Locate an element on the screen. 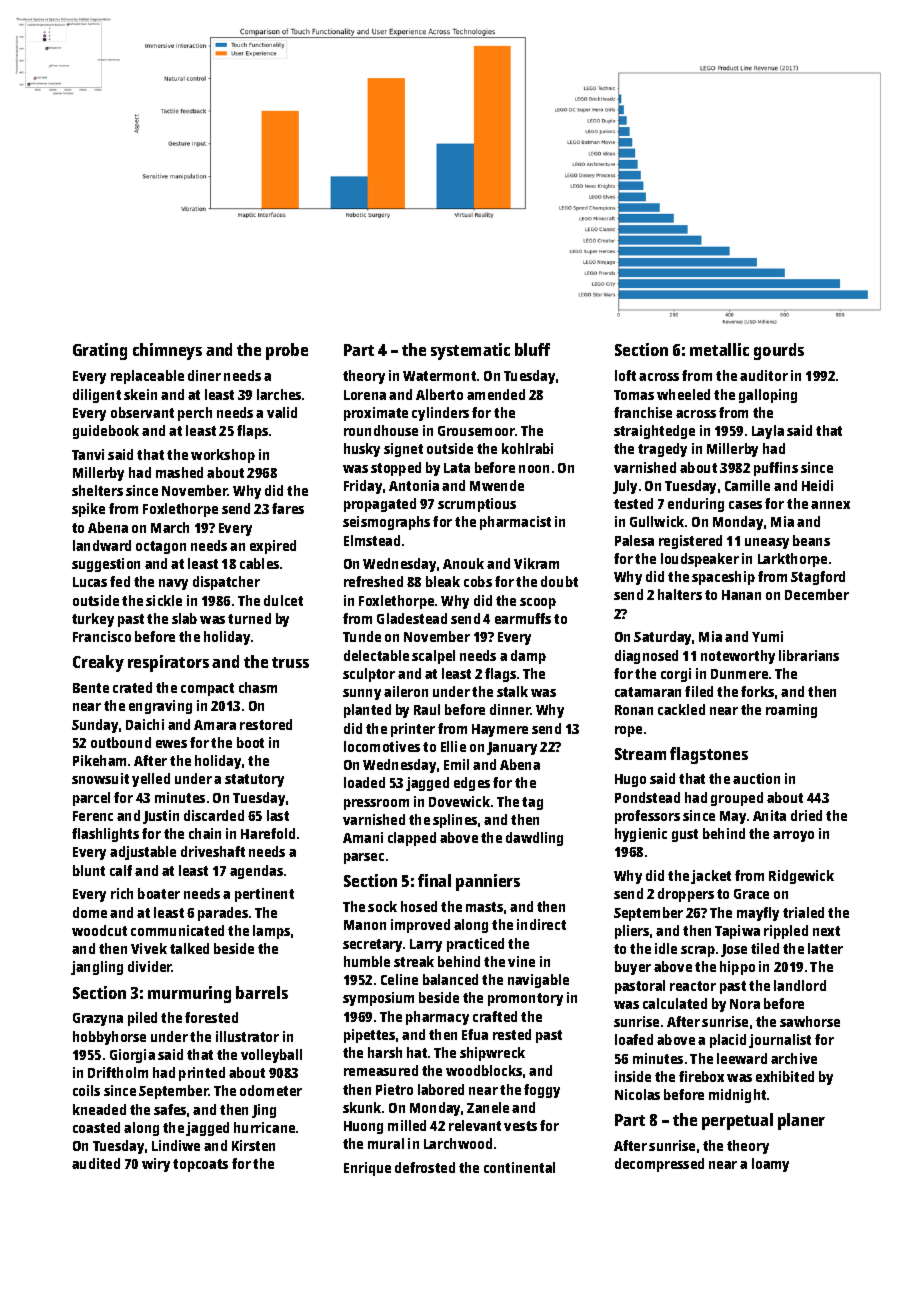  defrosted is located at coordinates (425, 1167).
